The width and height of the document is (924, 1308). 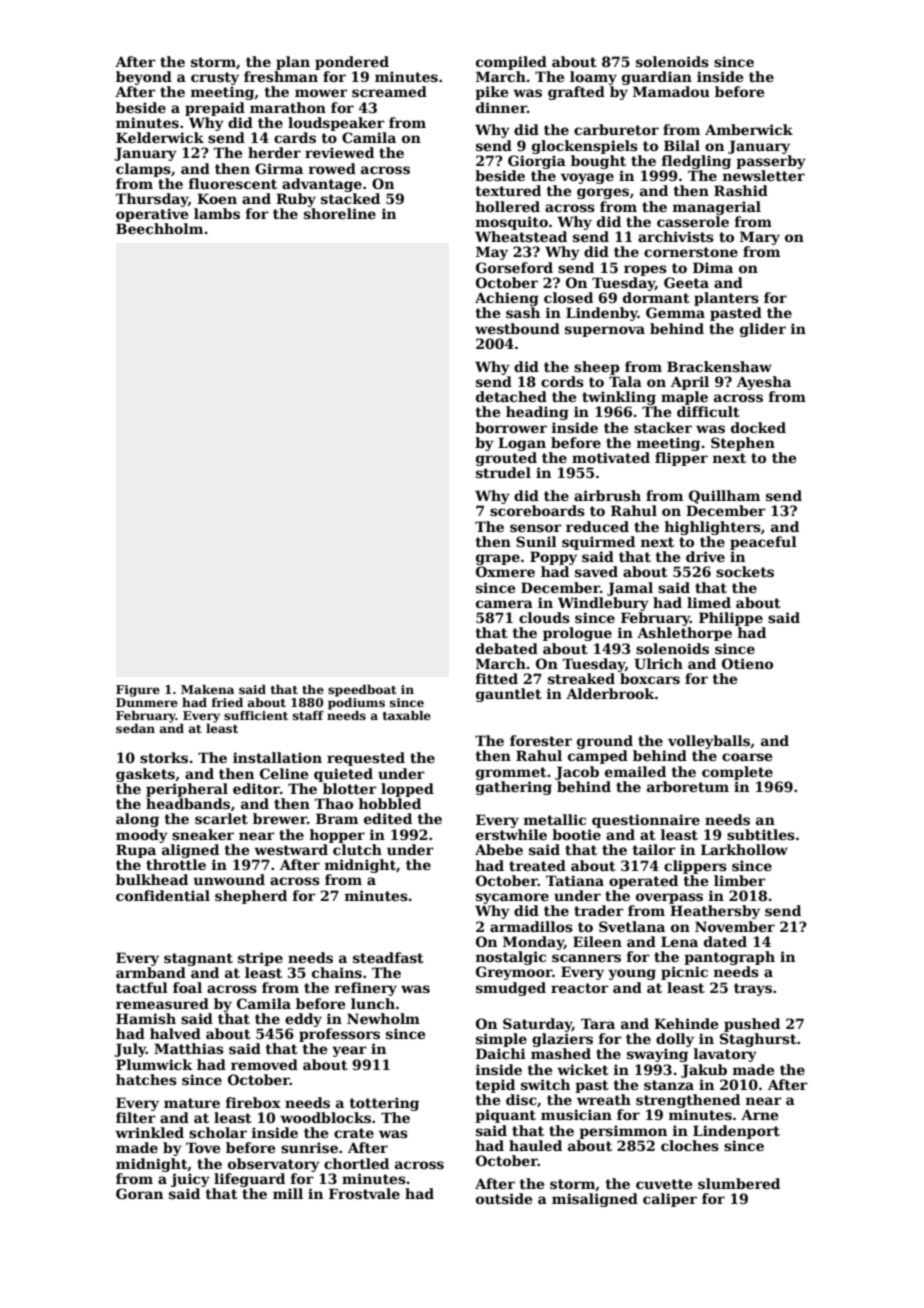 I want to click on Monday, so click(x=533, y=943).
